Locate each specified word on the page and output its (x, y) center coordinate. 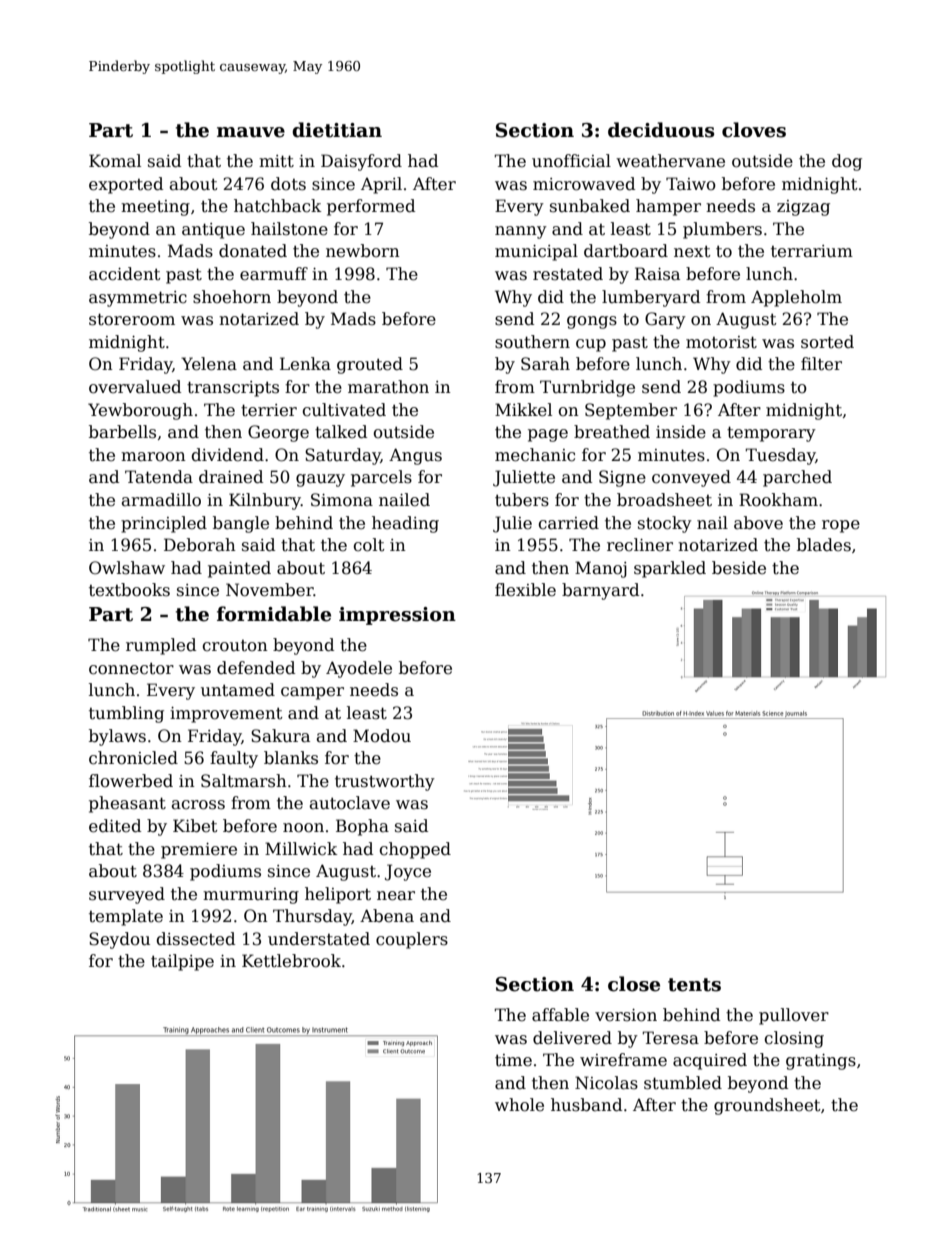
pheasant (127, 804)
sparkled (670, 569)
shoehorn (232, 297)
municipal (536, 252)
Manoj (601, 569)
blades (824, 545)
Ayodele (359, 669)
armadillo (161, 500)
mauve (251, 132)
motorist (721, 342)
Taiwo (691, 184)
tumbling (126, 714)
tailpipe (182, 962)
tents (694, 985)
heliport (338, 895)
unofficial (571, 161)
